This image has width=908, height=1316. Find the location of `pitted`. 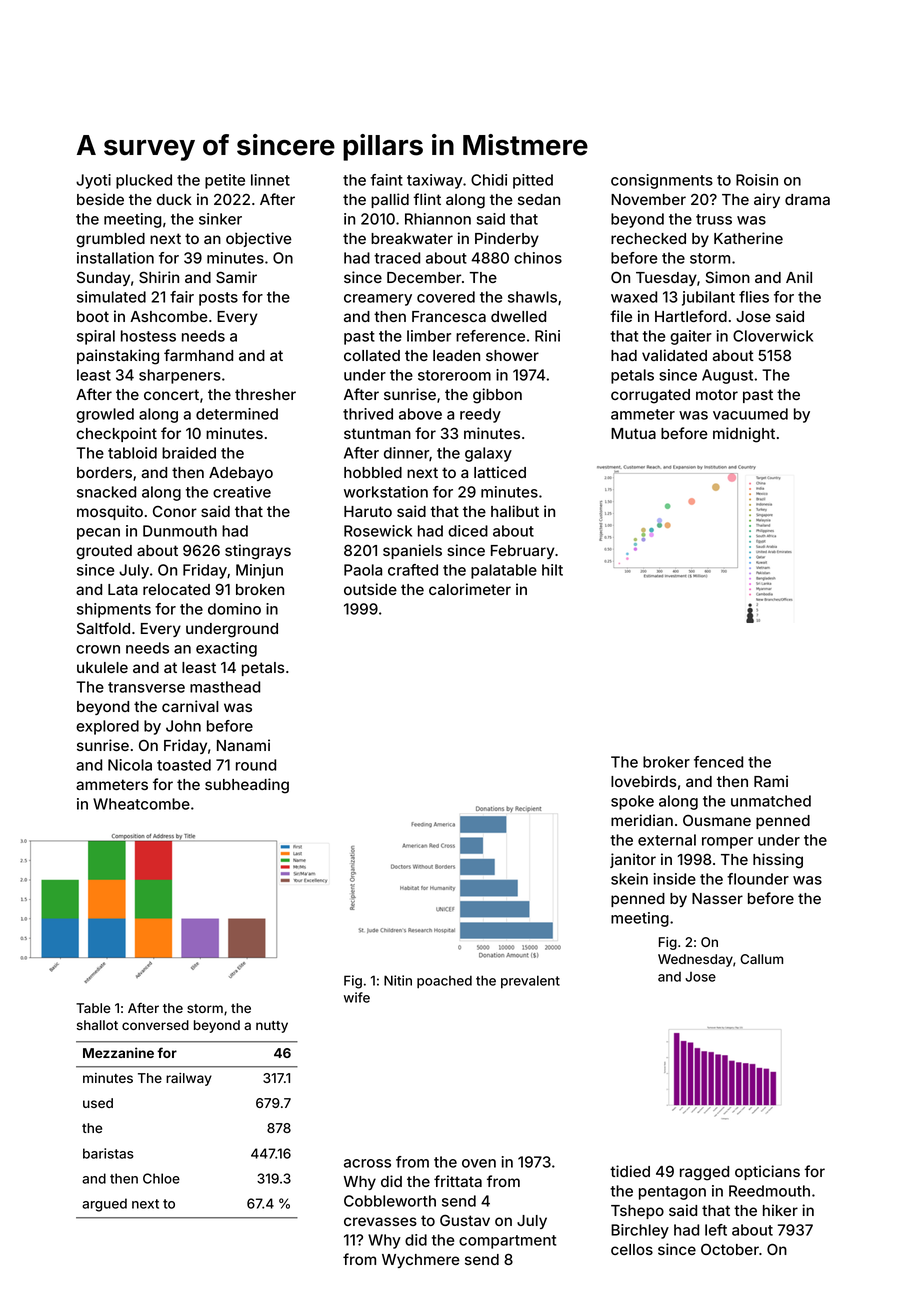

pitted is located at coordinates (533, 181).
